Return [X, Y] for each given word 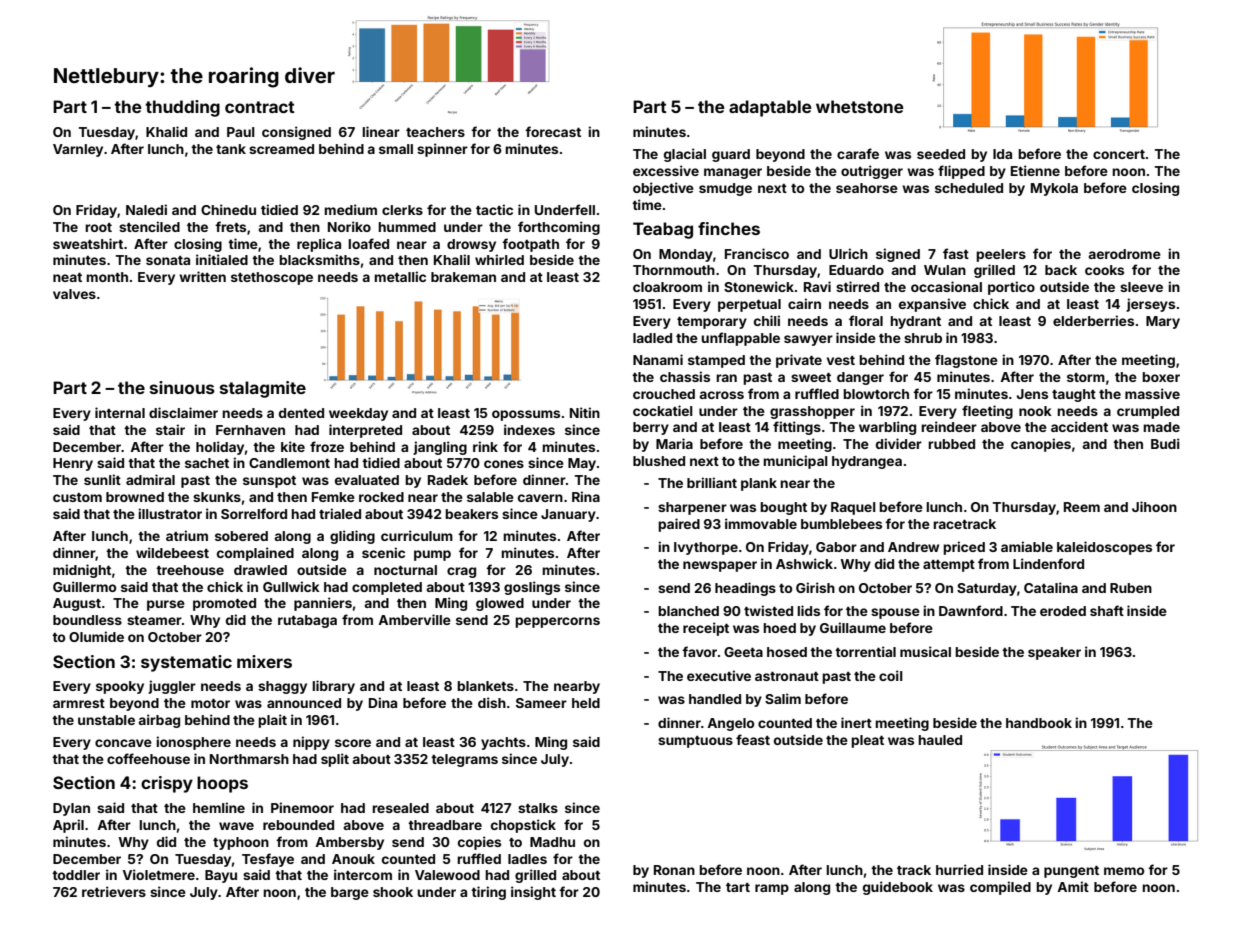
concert [1119, 154]
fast [956, 253]
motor [210, 703]
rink [485, 446]
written [202, 276]
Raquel [853, 508]
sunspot [269, 482]
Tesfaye [268, 860]
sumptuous [695, 742]
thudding [182, 108]
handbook [1039, 723]
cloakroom [667, 287]
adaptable [770, 108]
